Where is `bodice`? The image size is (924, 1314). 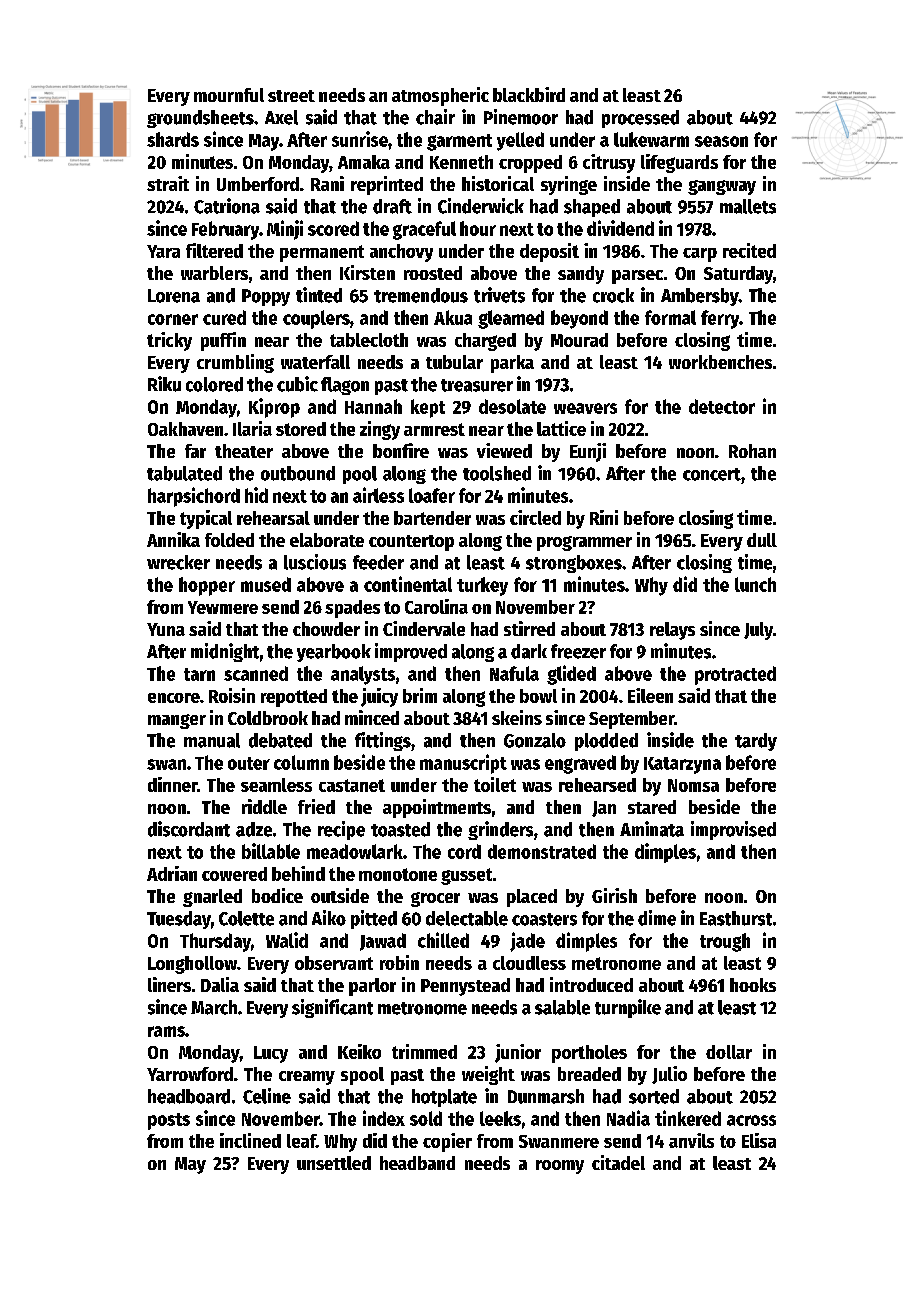
bodice is located at coordinates (277, 895).
